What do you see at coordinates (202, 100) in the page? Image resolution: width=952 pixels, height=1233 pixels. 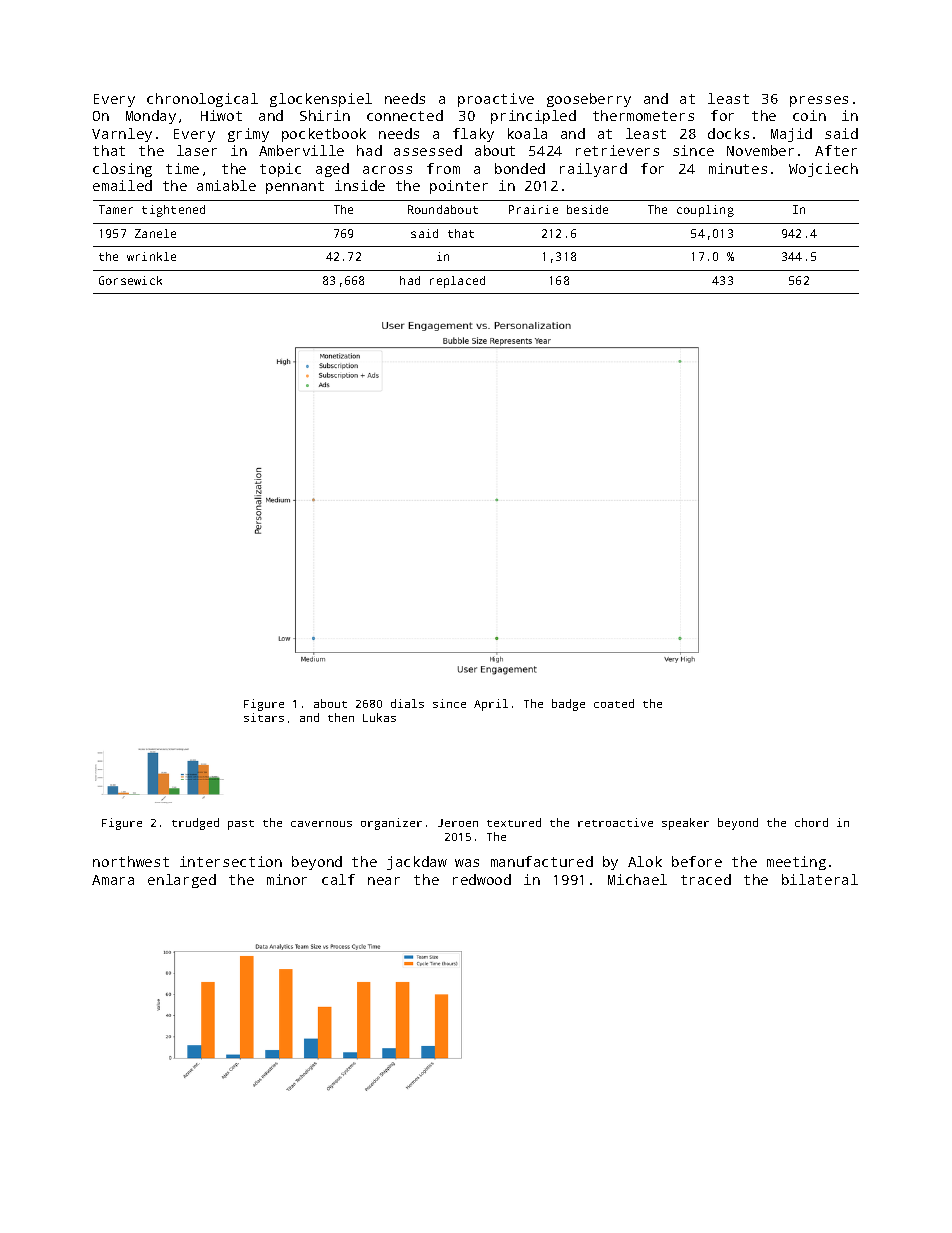 I see `chronological` at bounding box center [202, 100].
